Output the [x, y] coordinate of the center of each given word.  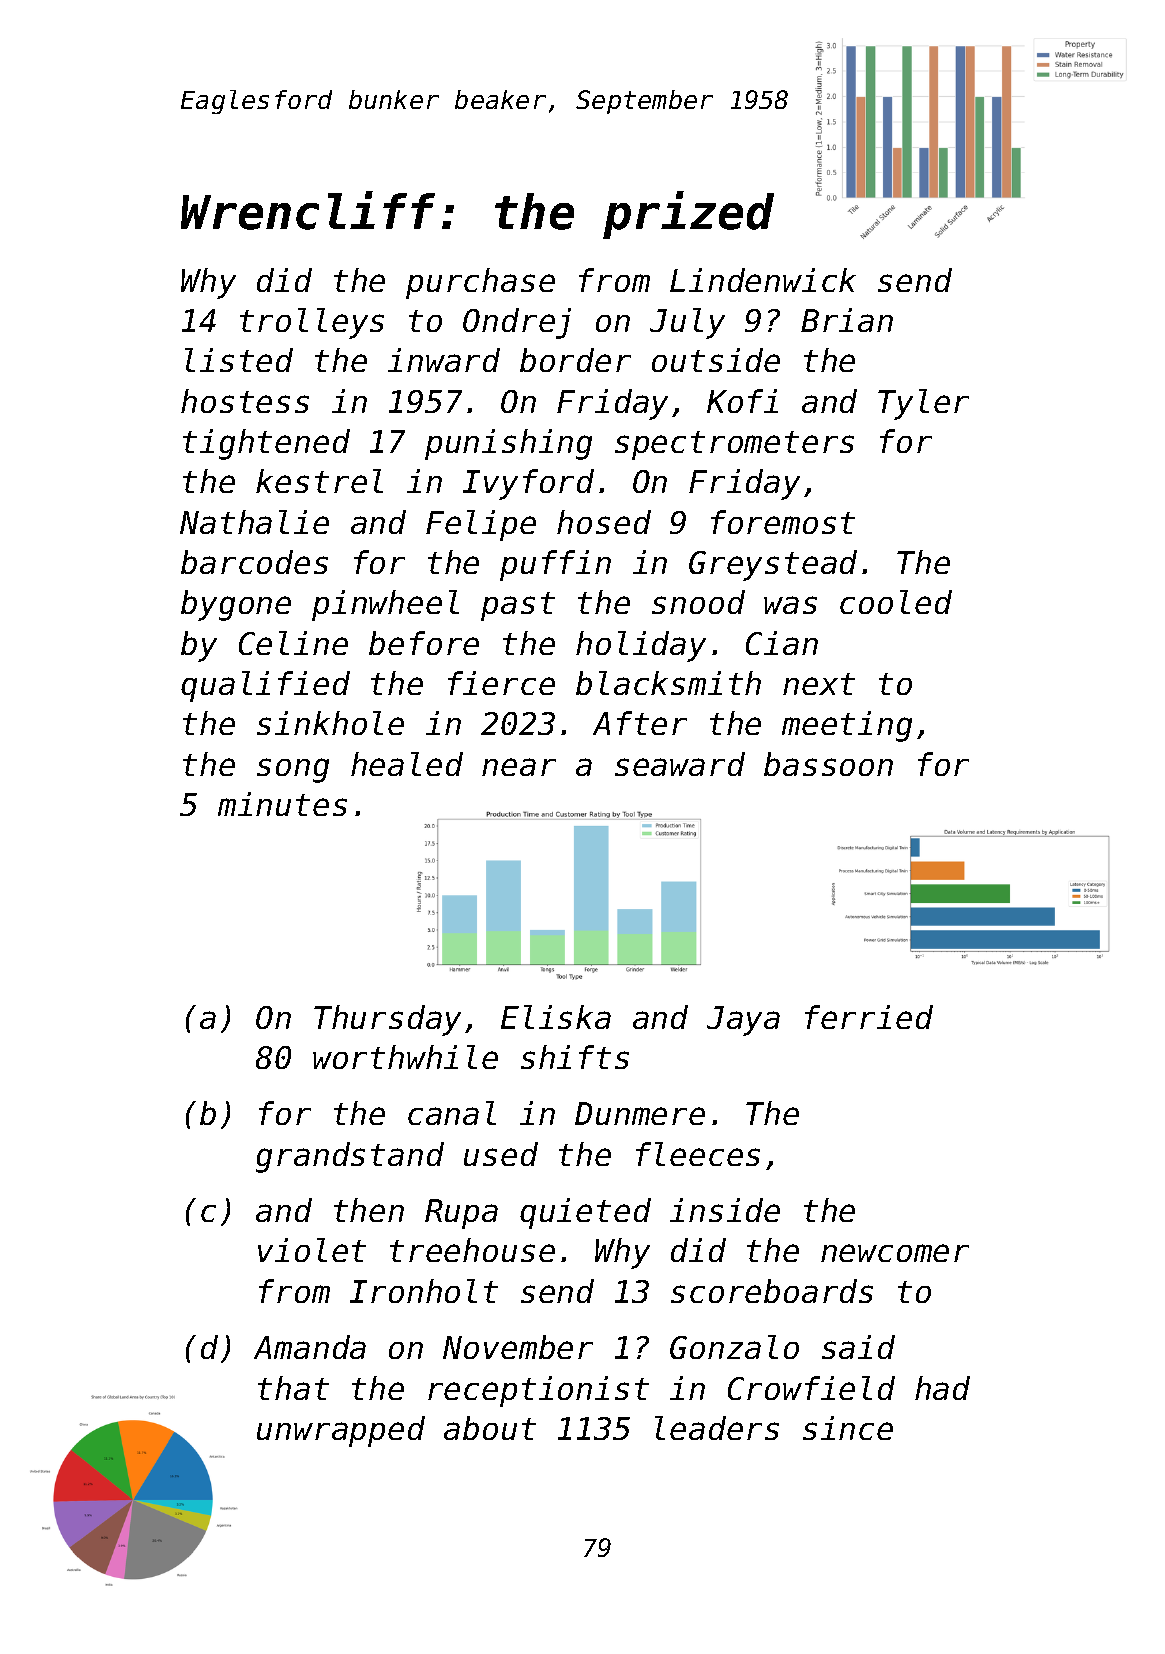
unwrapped [341, 1431]
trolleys [312, 323]
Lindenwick [763, 280]
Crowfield [811, 1388]
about [490, 1428]
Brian [847, 320]
